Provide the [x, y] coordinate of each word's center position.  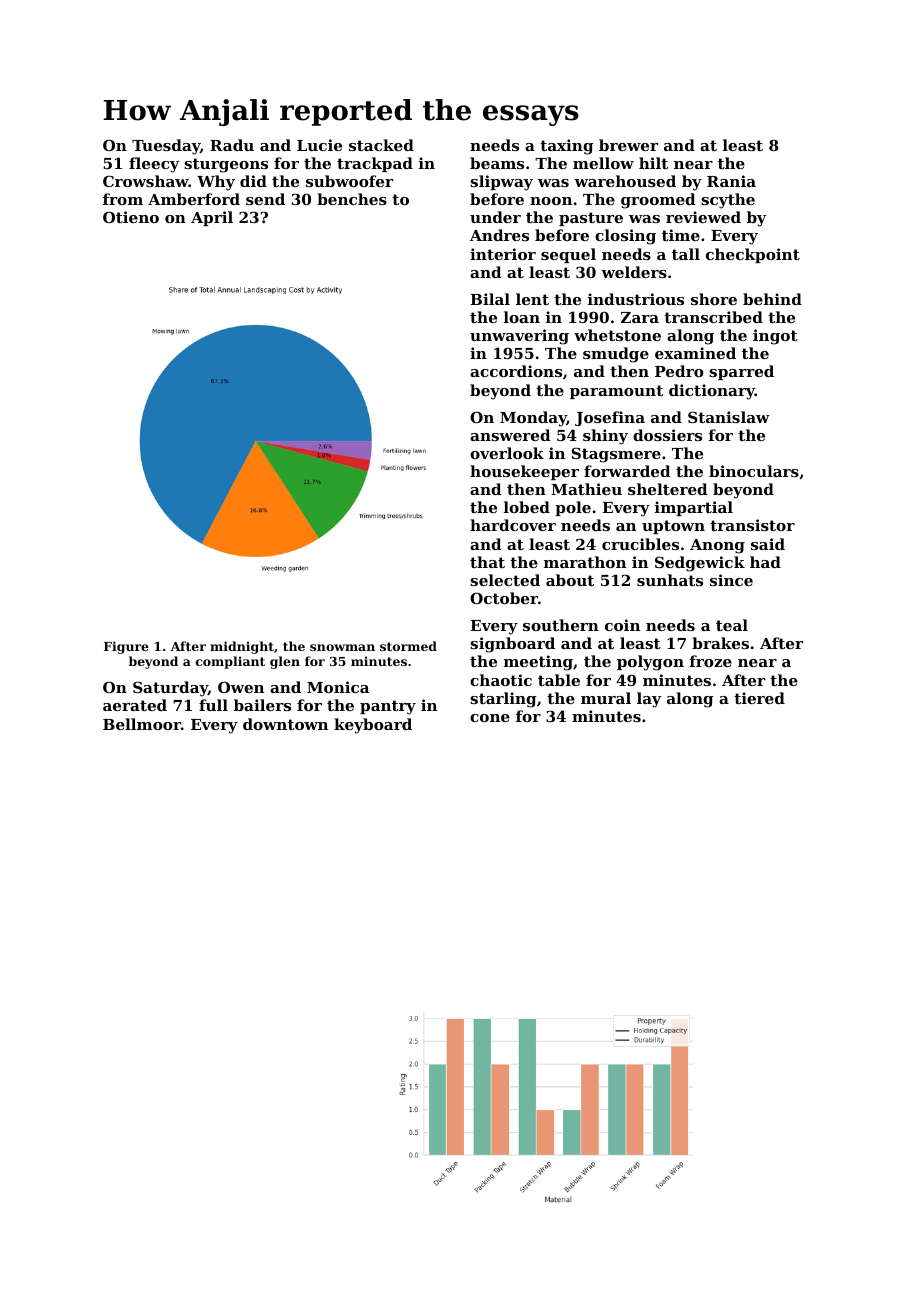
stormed [408, 646]
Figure [126, 647]
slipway [501, 183]
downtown [285, 724]
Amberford [194, 199]
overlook [507, 453]
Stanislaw [729, 417]
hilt [653, 163]
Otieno [131, 217]
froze [710, 661]
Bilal [490, 299]
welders [634, 272]
